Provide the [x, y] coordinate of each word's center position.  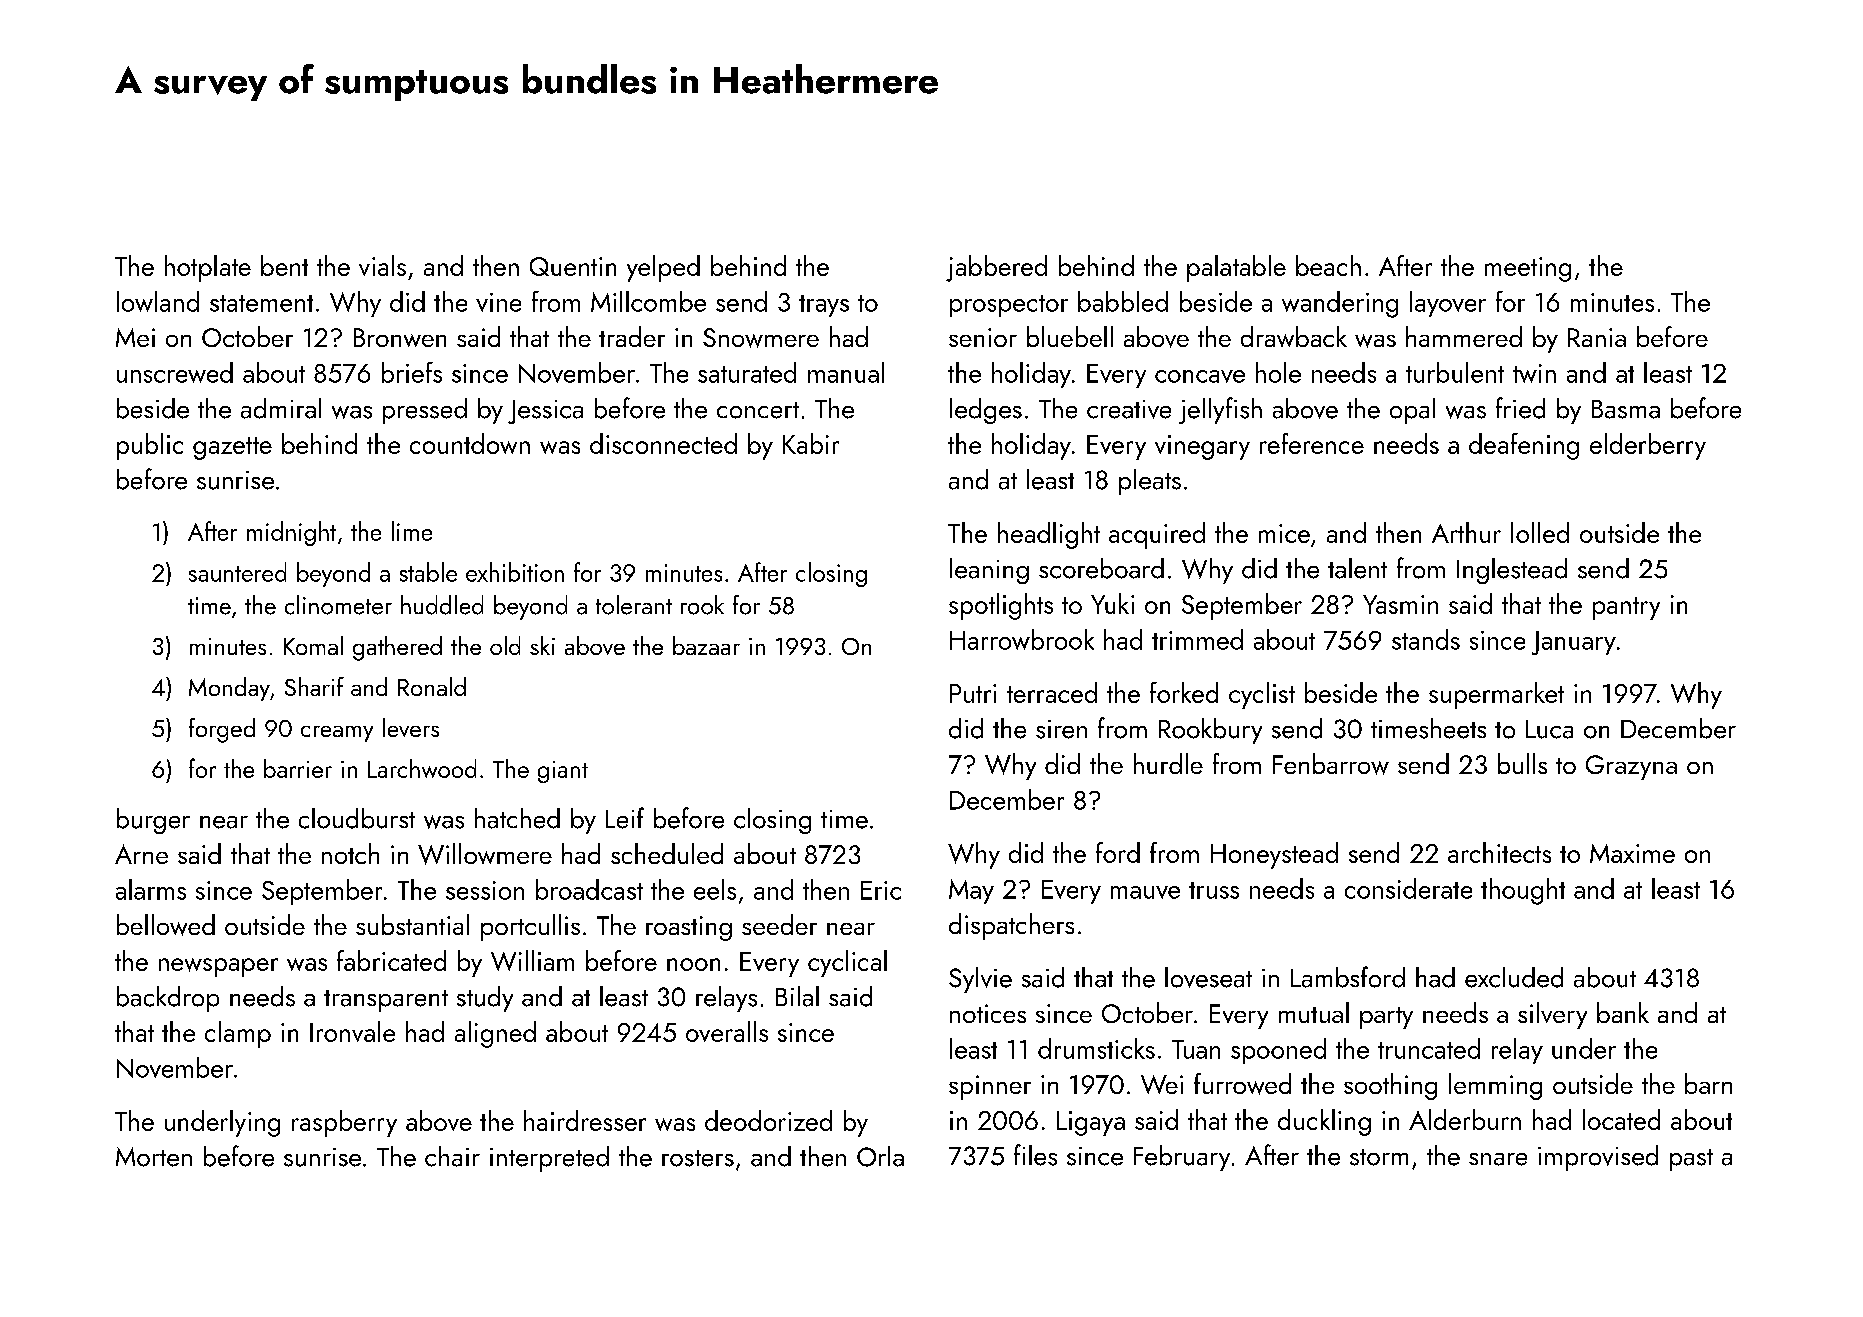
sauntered [237, 572]
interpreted [549, 1159]
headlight [1049, 535]
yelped [663, 268]
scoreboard [1101, 568]
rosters [698, 1158]
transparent [386, 1001]
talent [1357, 568]
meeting [1528, 269]
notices [988, 1013]
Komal [313, 645]
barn [1708, 1083]
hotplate [208, 268]
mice [1284, 533]
